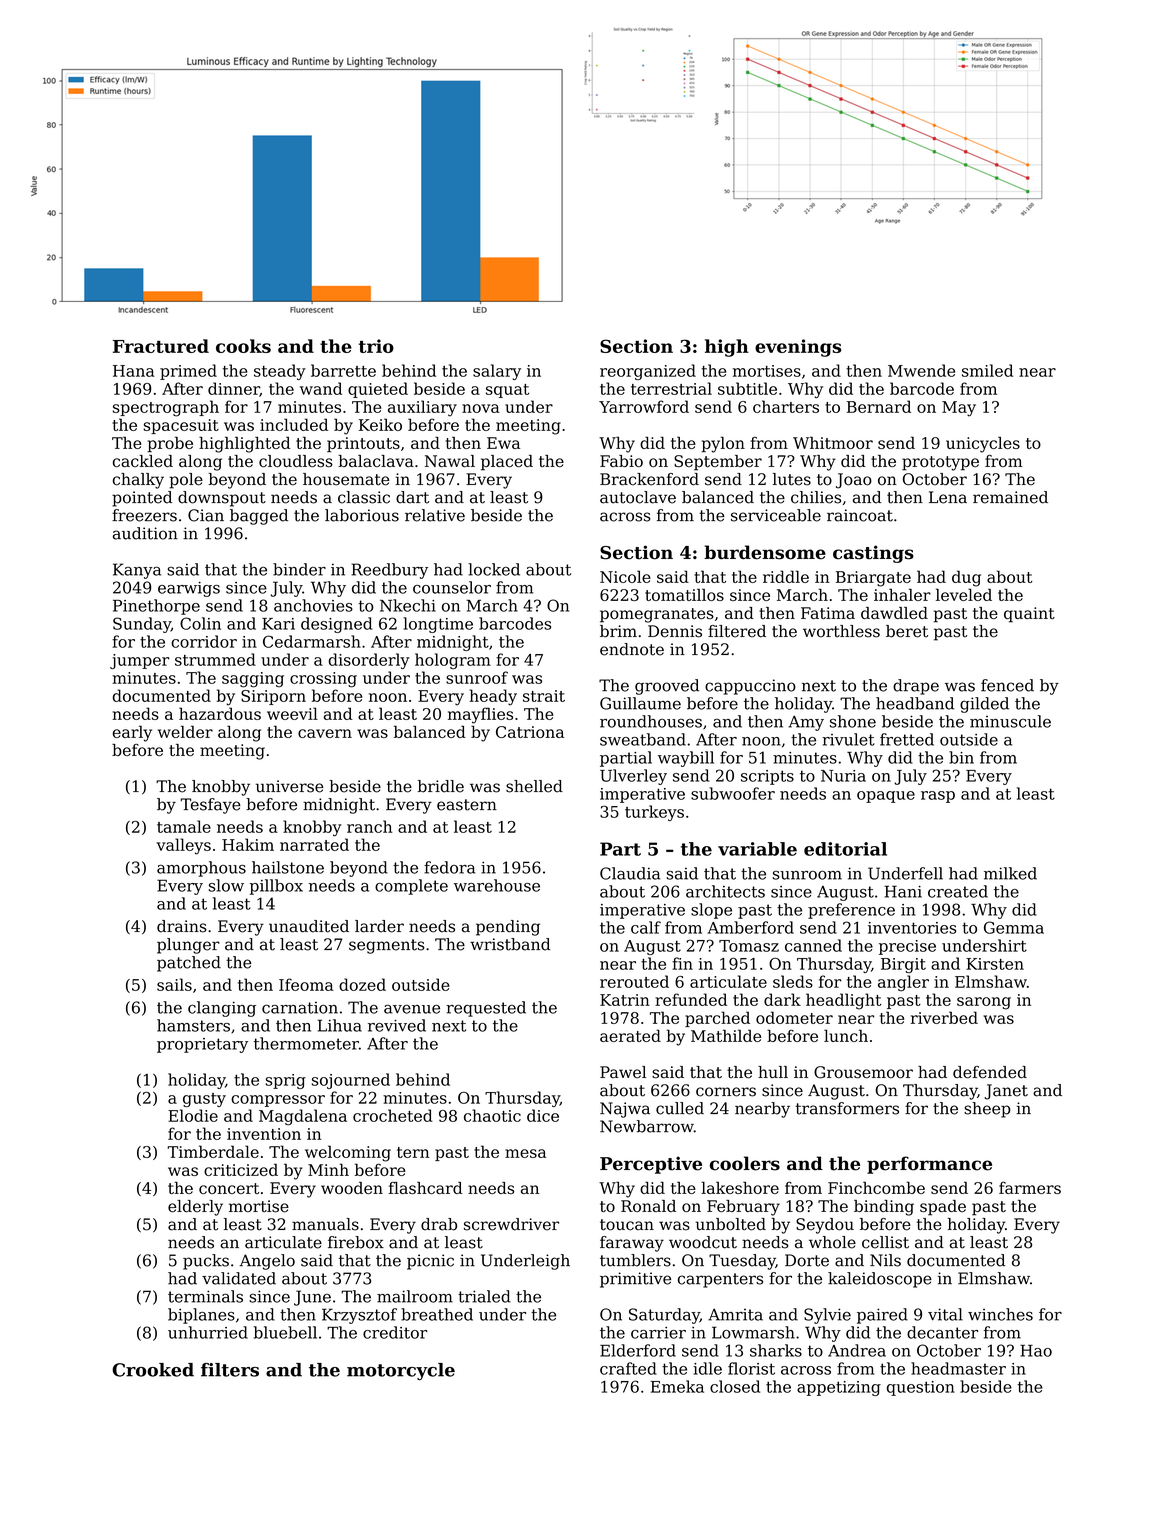 The width and height of the image is (1175, 1521). I want to click on Elodie, so click(193, 1115).
